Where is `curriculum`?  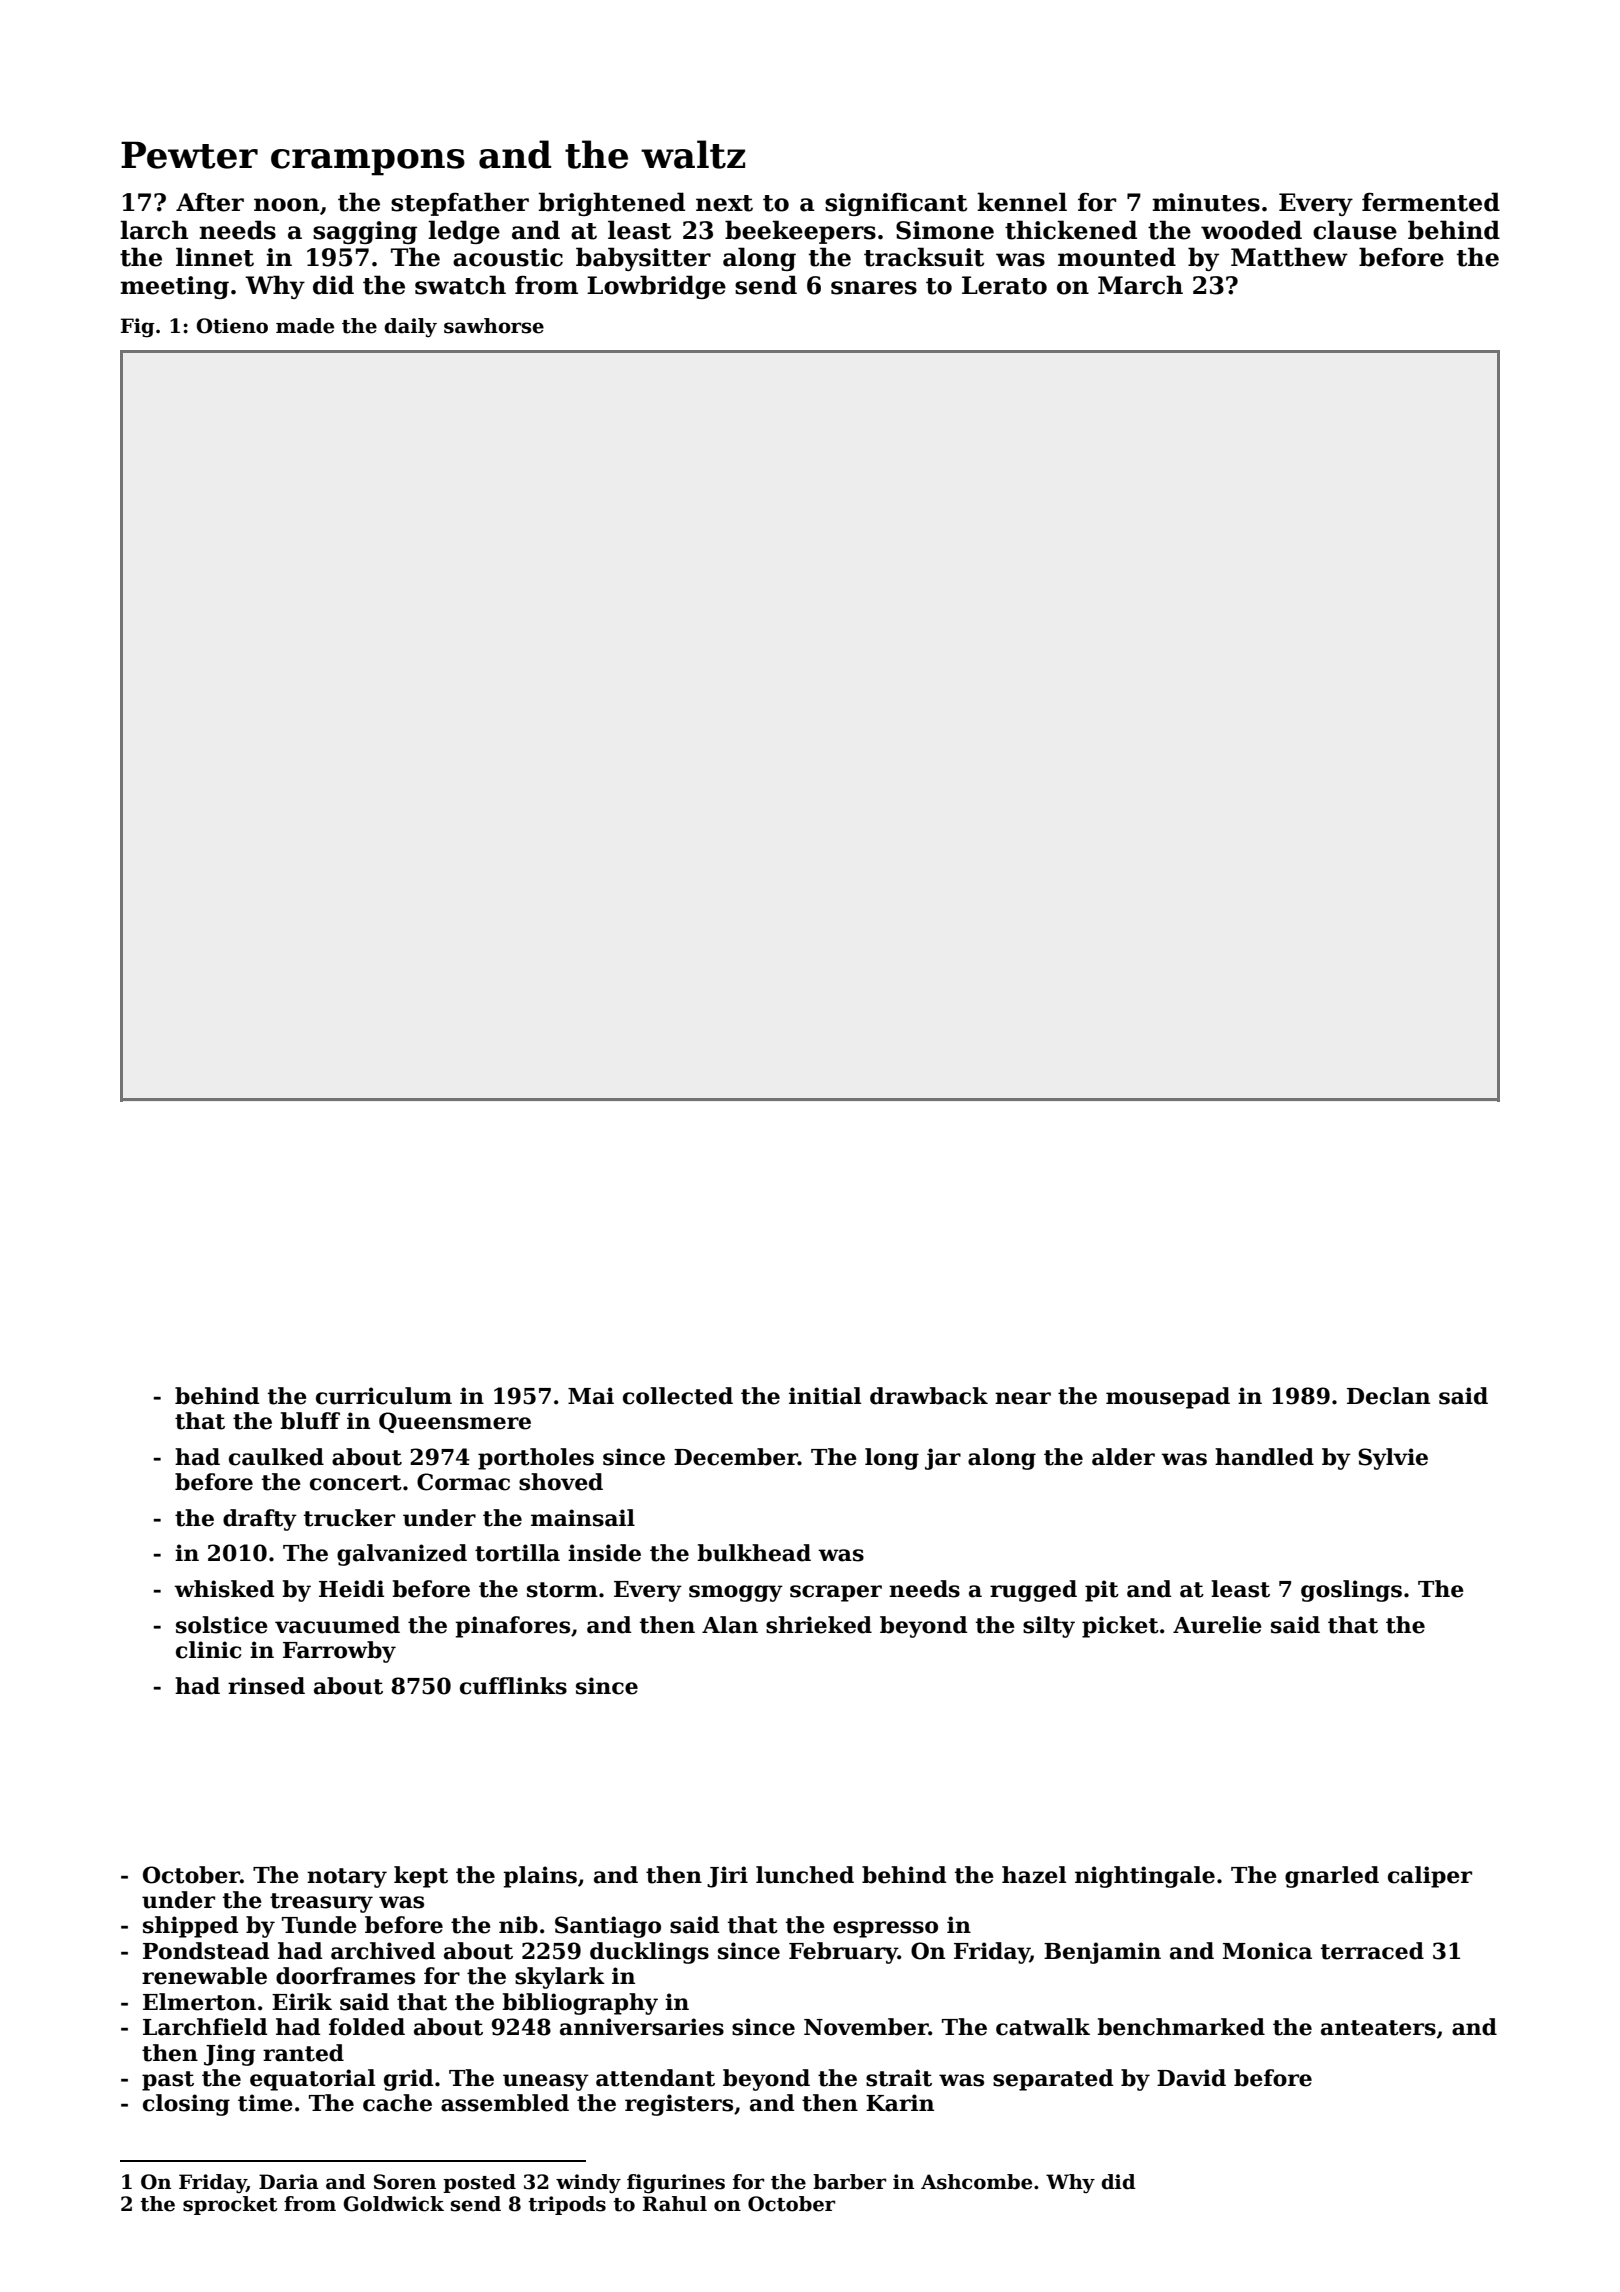
curriculum is located at coordinates (384, 1396).
